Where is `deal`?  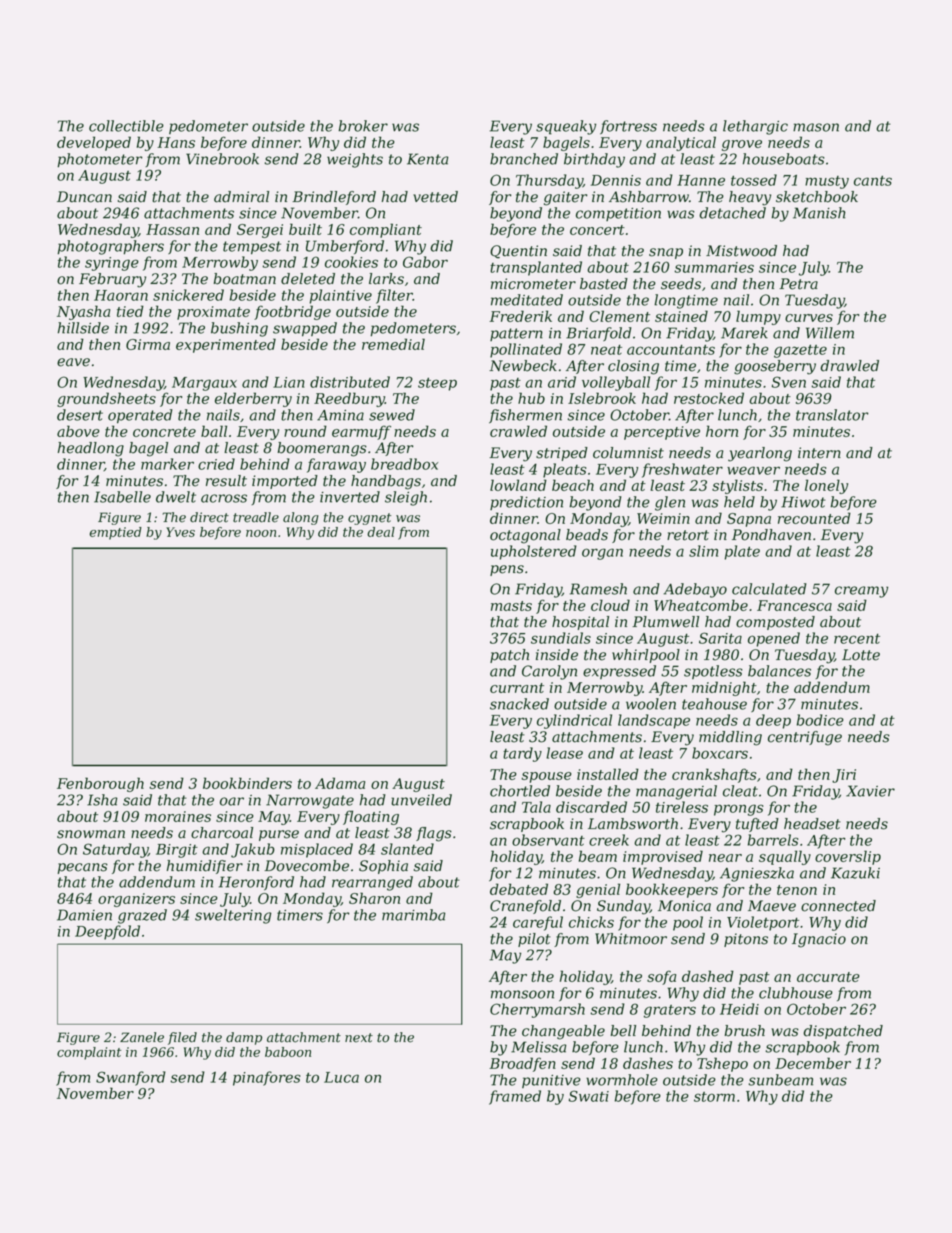 deal is located at coordinates (381, 532).
